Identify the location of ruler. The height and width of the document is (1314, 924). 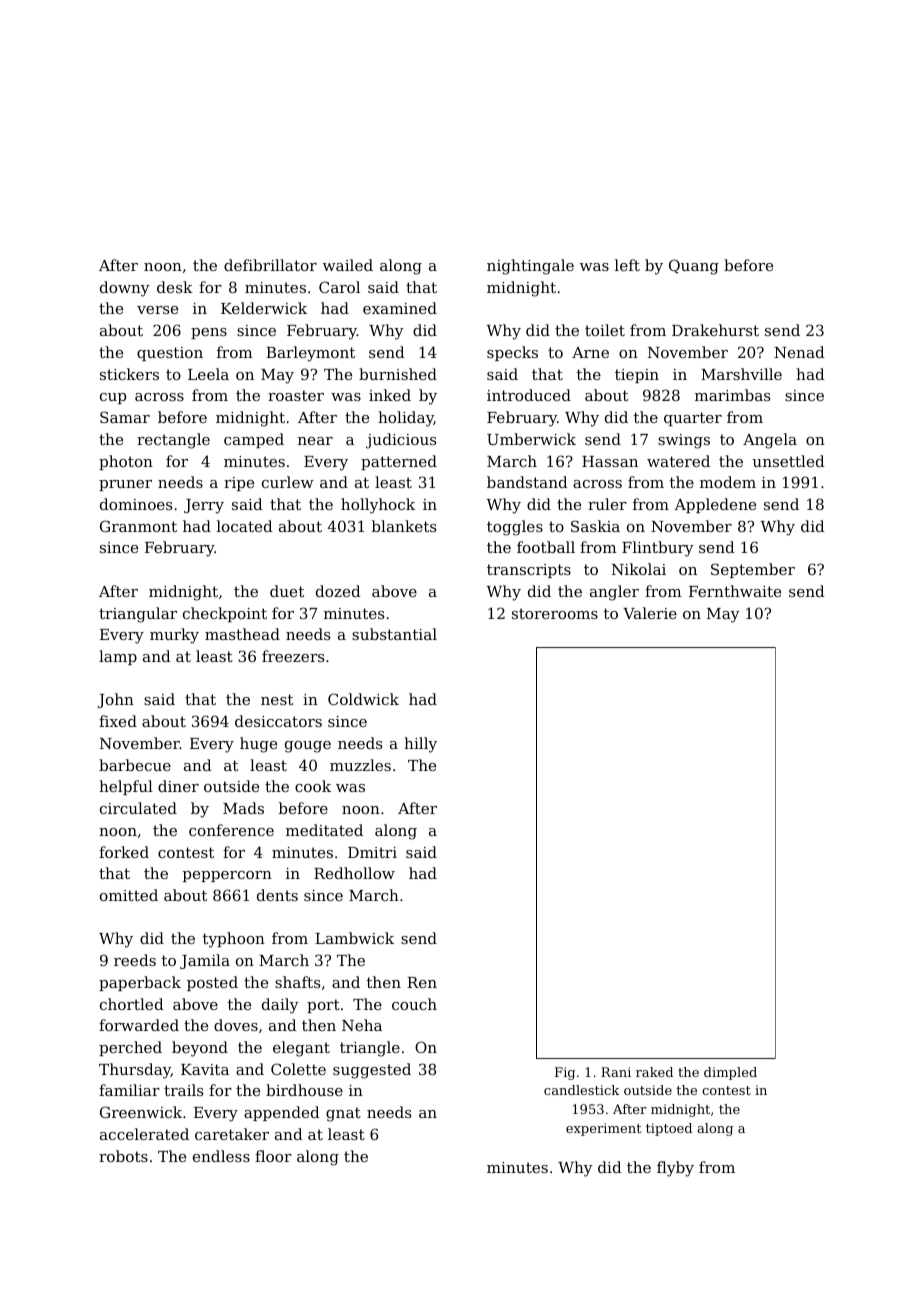
(607, 504).
